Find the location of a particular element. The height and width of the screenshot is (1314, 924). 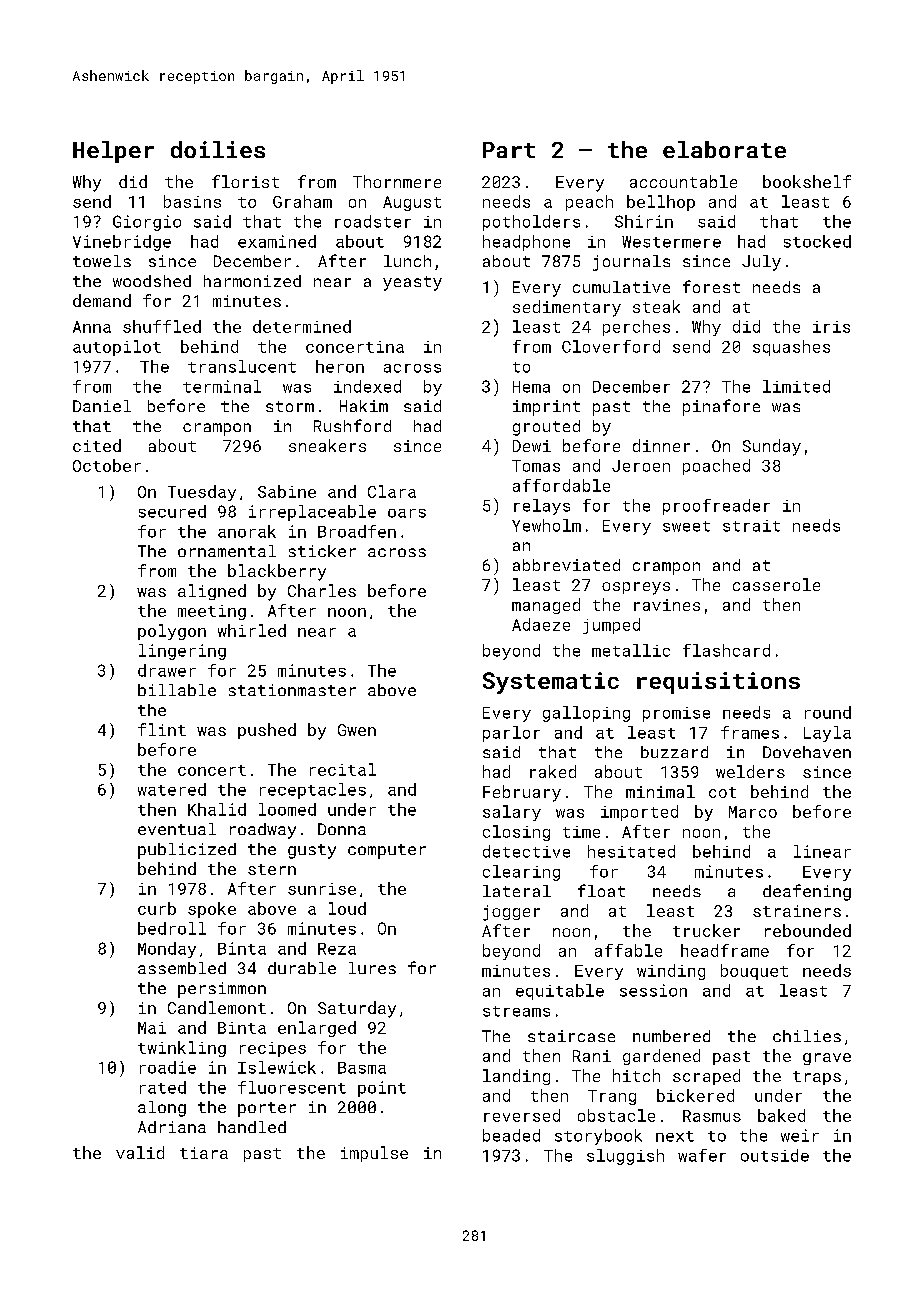

wafer is located at coordinates (702, 1155).
